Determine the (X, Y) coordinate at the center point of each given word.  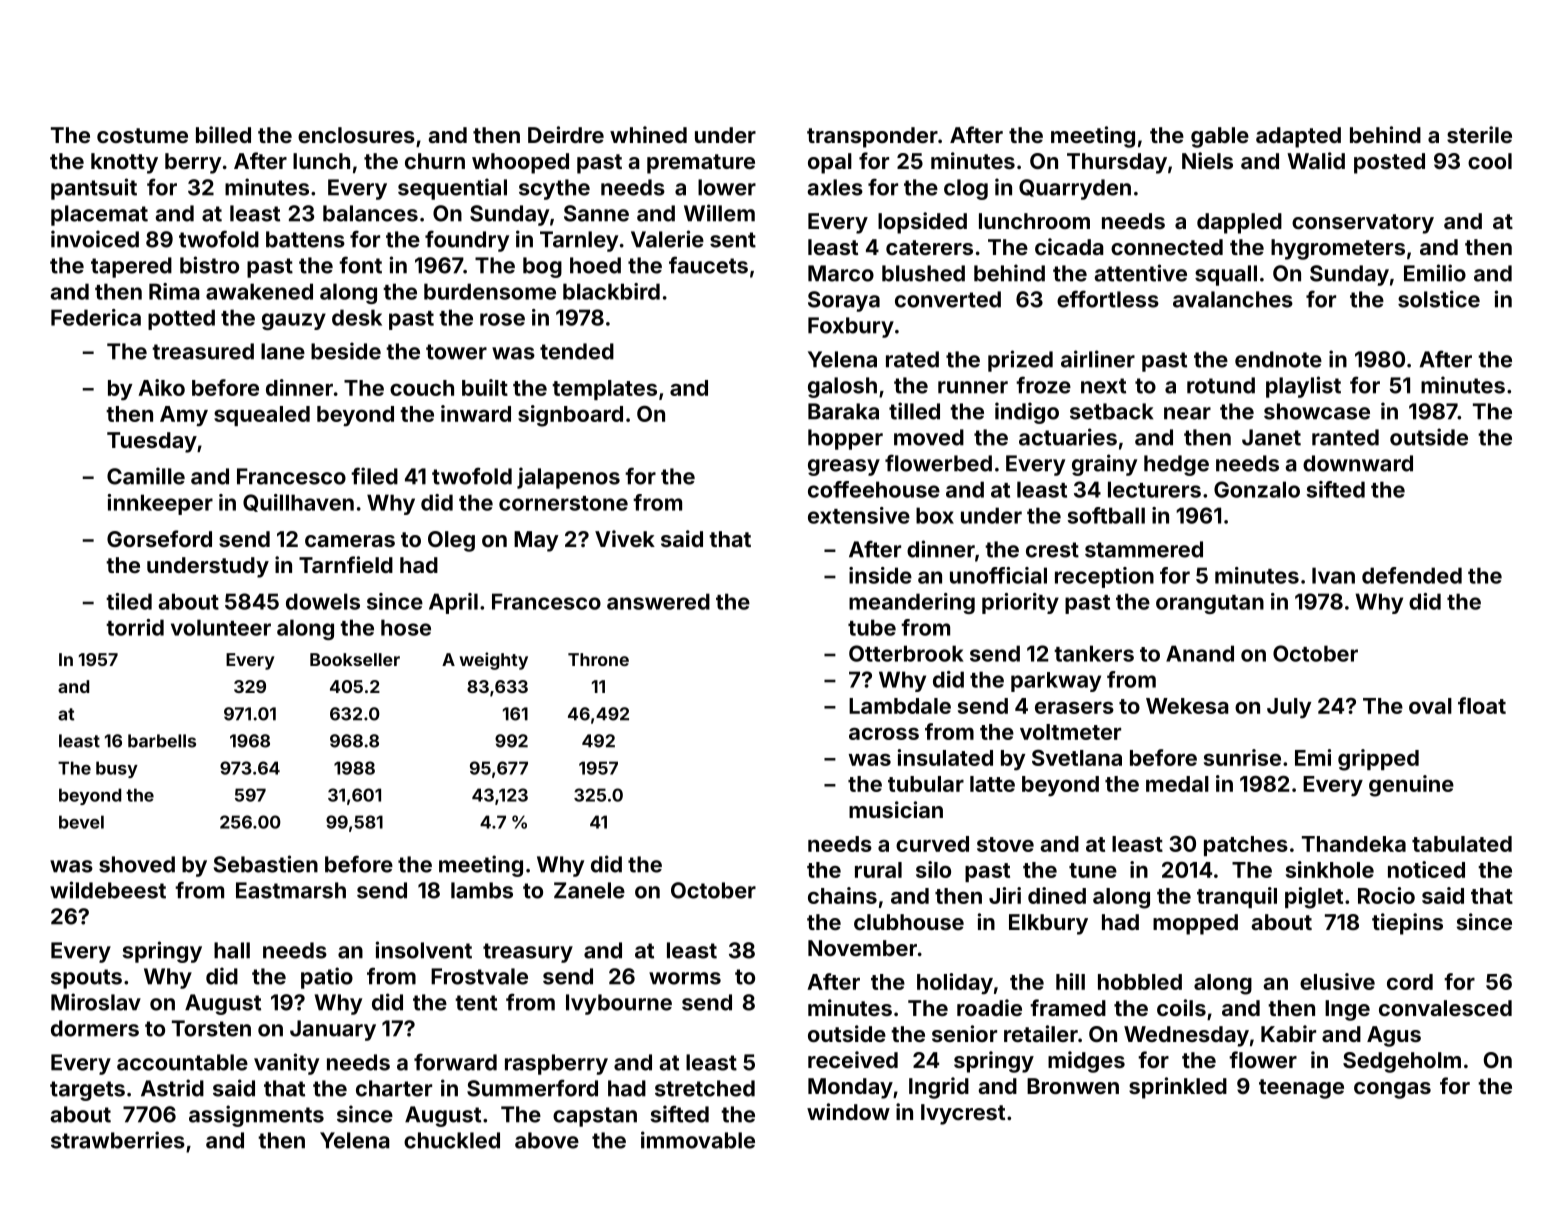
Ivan (1333, 575)
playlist (1303, 387)
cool (1490, 161)
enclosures (356, 135)
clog (966, 189)
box (935, 515)
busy (117, 769)
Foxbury (851, 327)
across (884, 734)
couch (422, 388)
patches (1246, 846)
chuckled (452, 1140)
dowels (323, 601)
